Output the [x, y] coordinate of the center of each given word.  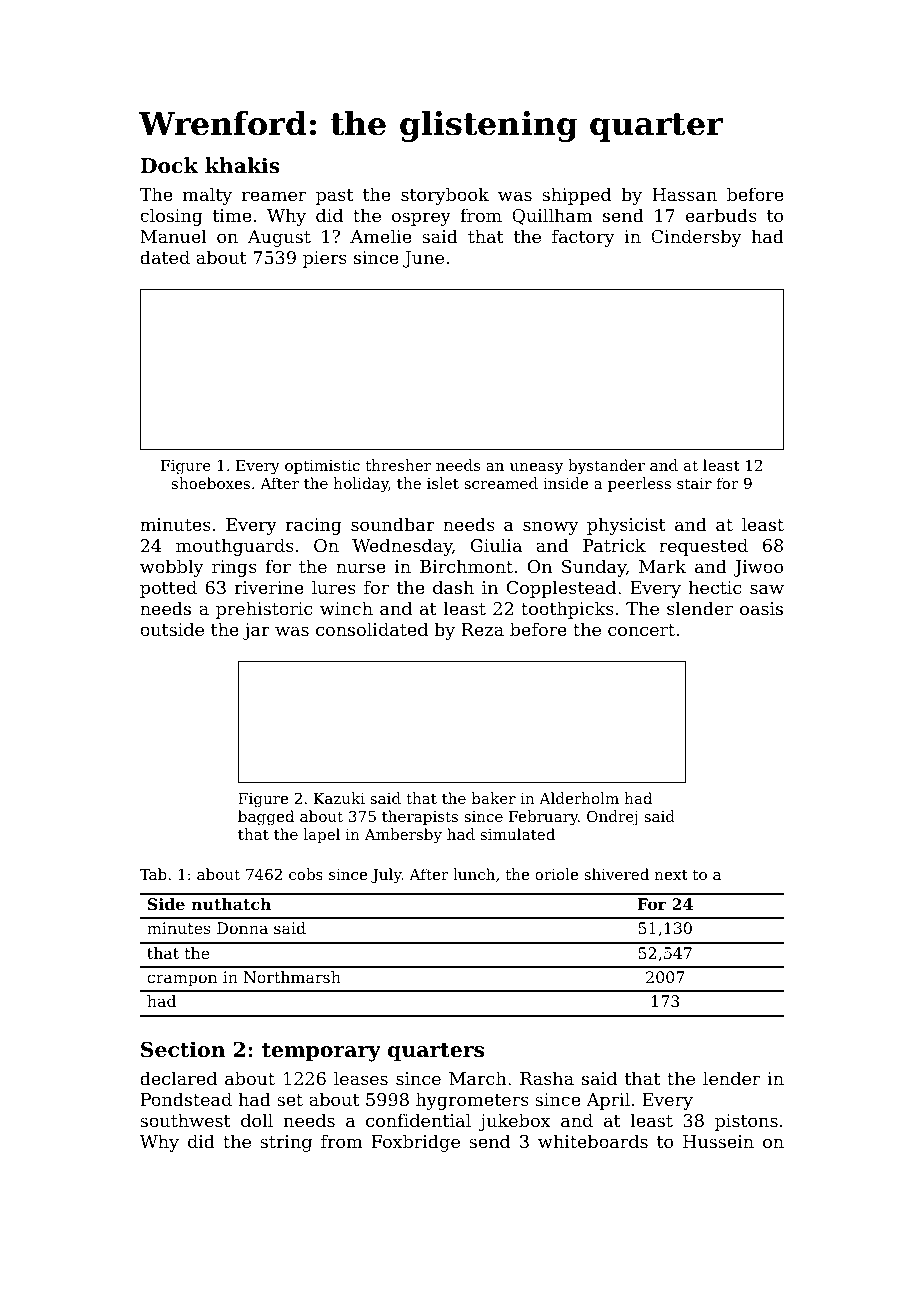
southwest [185, 1120]
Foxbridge [416, 1143]
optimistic [322, 467]
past [334, 197]
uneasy [536, 469]
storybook [445, 196]
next [671, 874]
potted [168, 589]
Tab [153, 874]
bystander [606, 467]
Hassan [684, 194]
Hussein [718, 1141]
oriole [556, 874]
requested [703, 547]
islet [443, 483]
